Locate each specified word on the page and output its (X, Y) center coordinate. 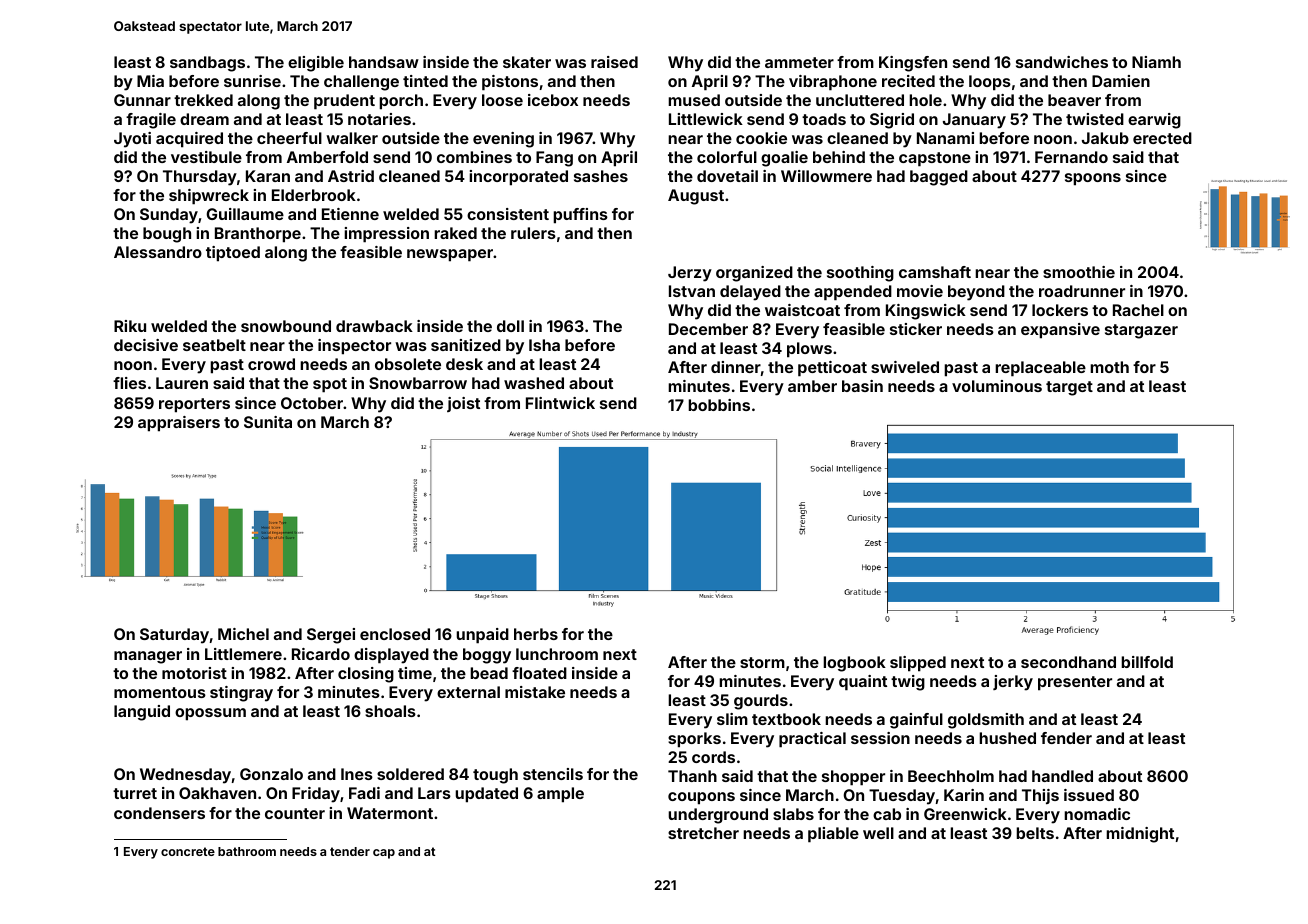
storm (762, 662)
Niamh (1156, 62)
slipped (918, 664)
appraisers (179, 424)
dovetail (727, 176)
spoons (1093, 179)
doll (510, 326)
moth (1109, 367)
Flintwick (560, 403)
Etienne (350, 214)
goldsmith (986, 721)
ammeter (799, 62)
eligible (316, 64)
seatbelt (214, 345)
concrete (188, 851)
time (415, 673)
